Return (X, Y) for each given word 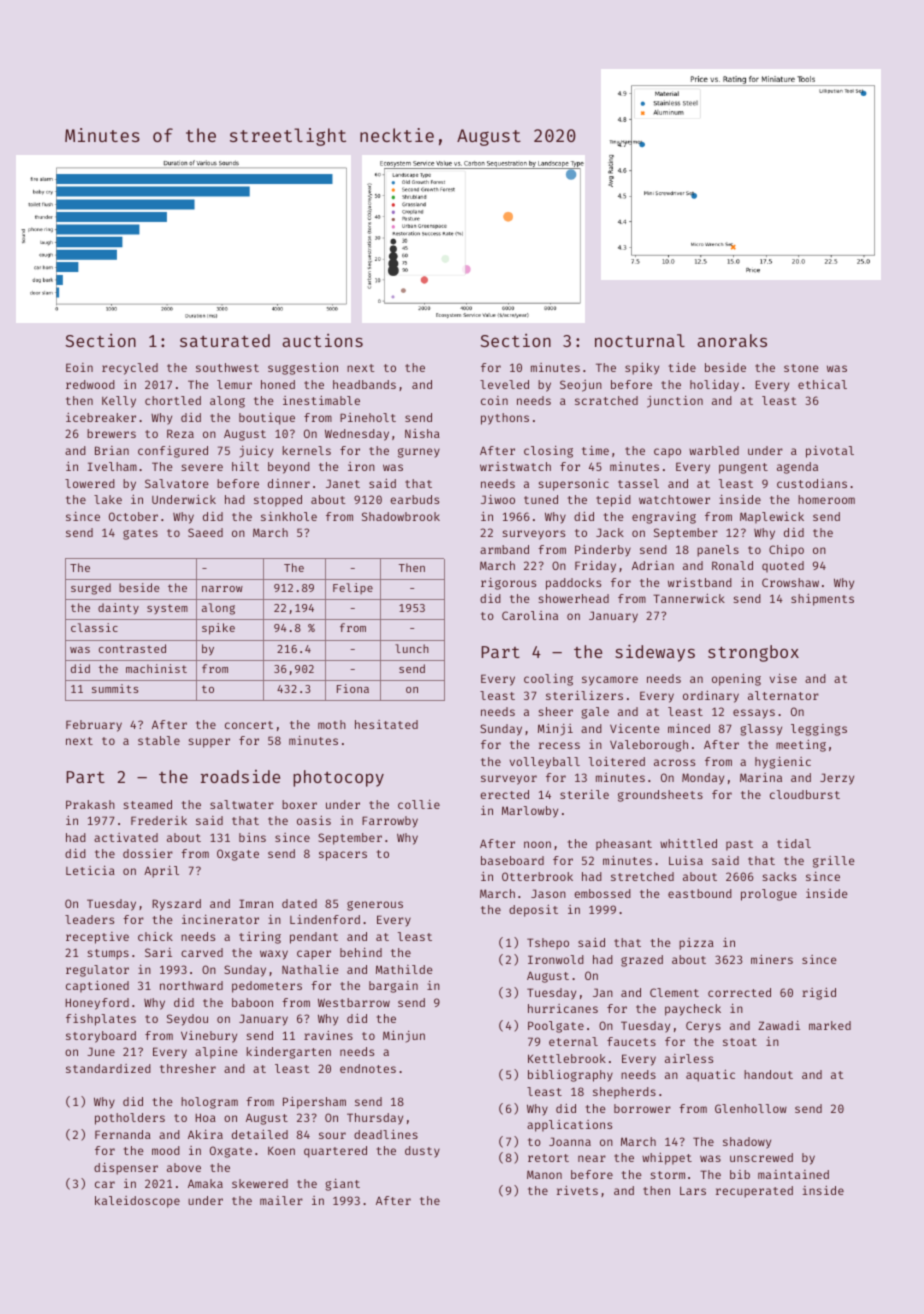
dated (299, 903)
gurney (419, 453)
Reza (180, 433)
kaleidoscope (137, 1202)
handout (768, 1074)
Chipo (786, 551)
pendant (314, 938)
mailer (281, 1200)
